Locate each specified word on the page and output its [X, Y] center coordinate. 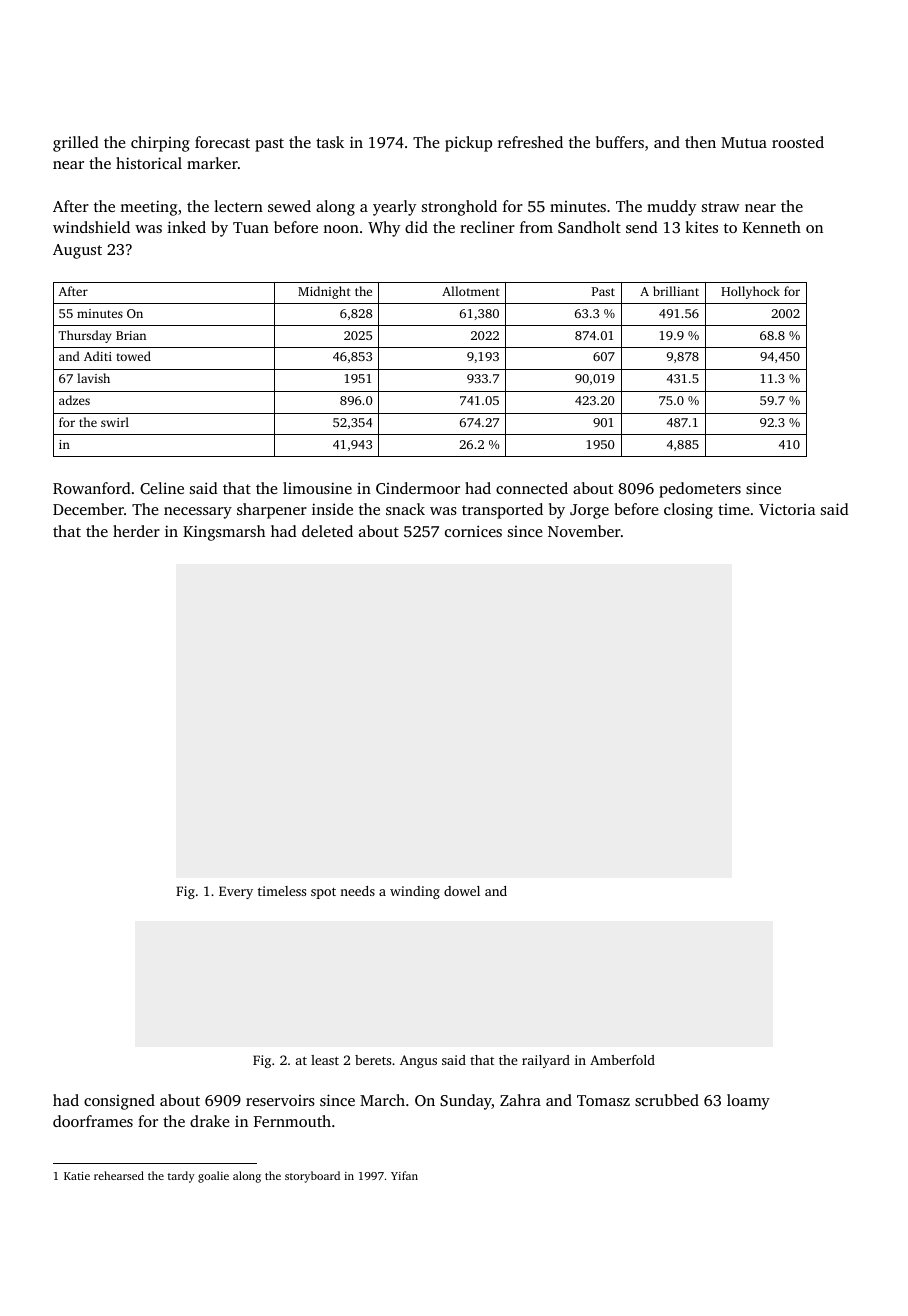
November [584, 531]
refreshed [530, 142]
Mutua [744, 142]
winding [415, 892]
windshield [91, 227]
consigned [119, 1102]
